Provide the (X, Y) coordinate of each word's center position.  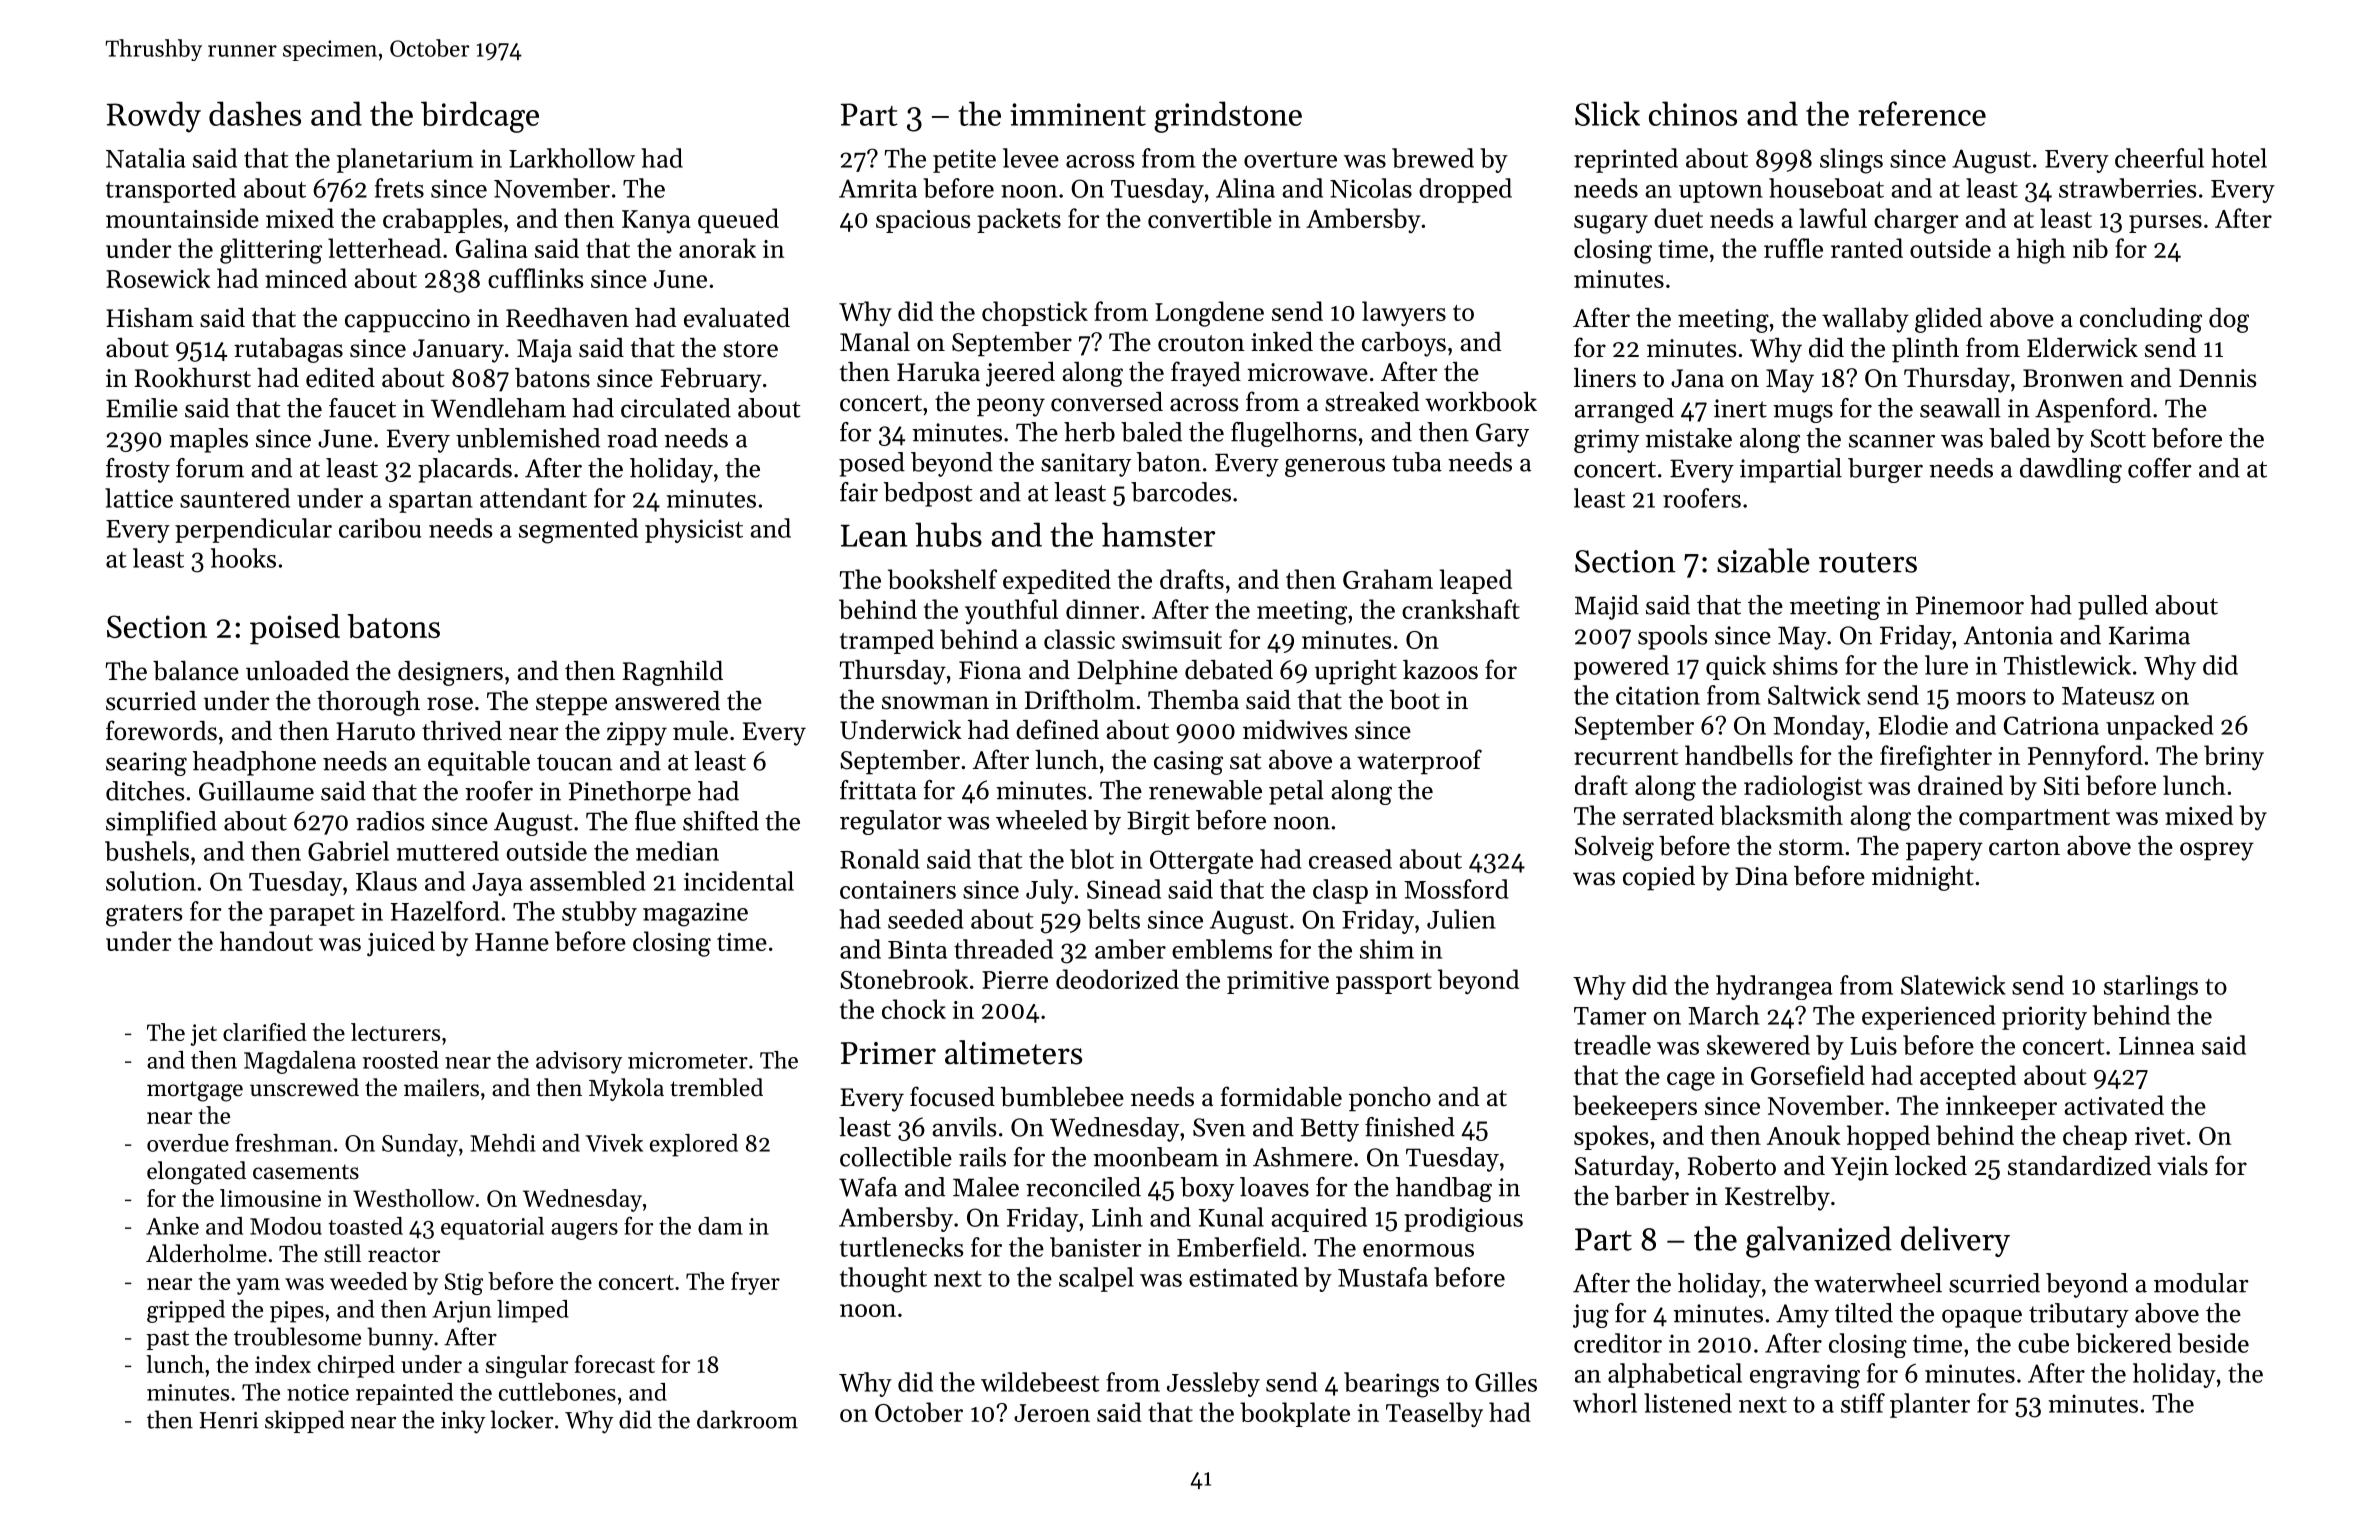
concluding (2141, 320)
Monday (1819, 727)
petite (964, 161)
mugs (1803, 413)
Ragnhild (673, 673)
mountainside (182, 218)
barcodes (1181, 492)
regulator (891, 822)
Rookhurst (193, 378)
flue (655, 821)
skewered (1758, 1045)
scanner (1892, 441)
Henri (228, 1420)
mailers (441, 1087)
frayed (1206, 374)
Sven (1219, 1127)
